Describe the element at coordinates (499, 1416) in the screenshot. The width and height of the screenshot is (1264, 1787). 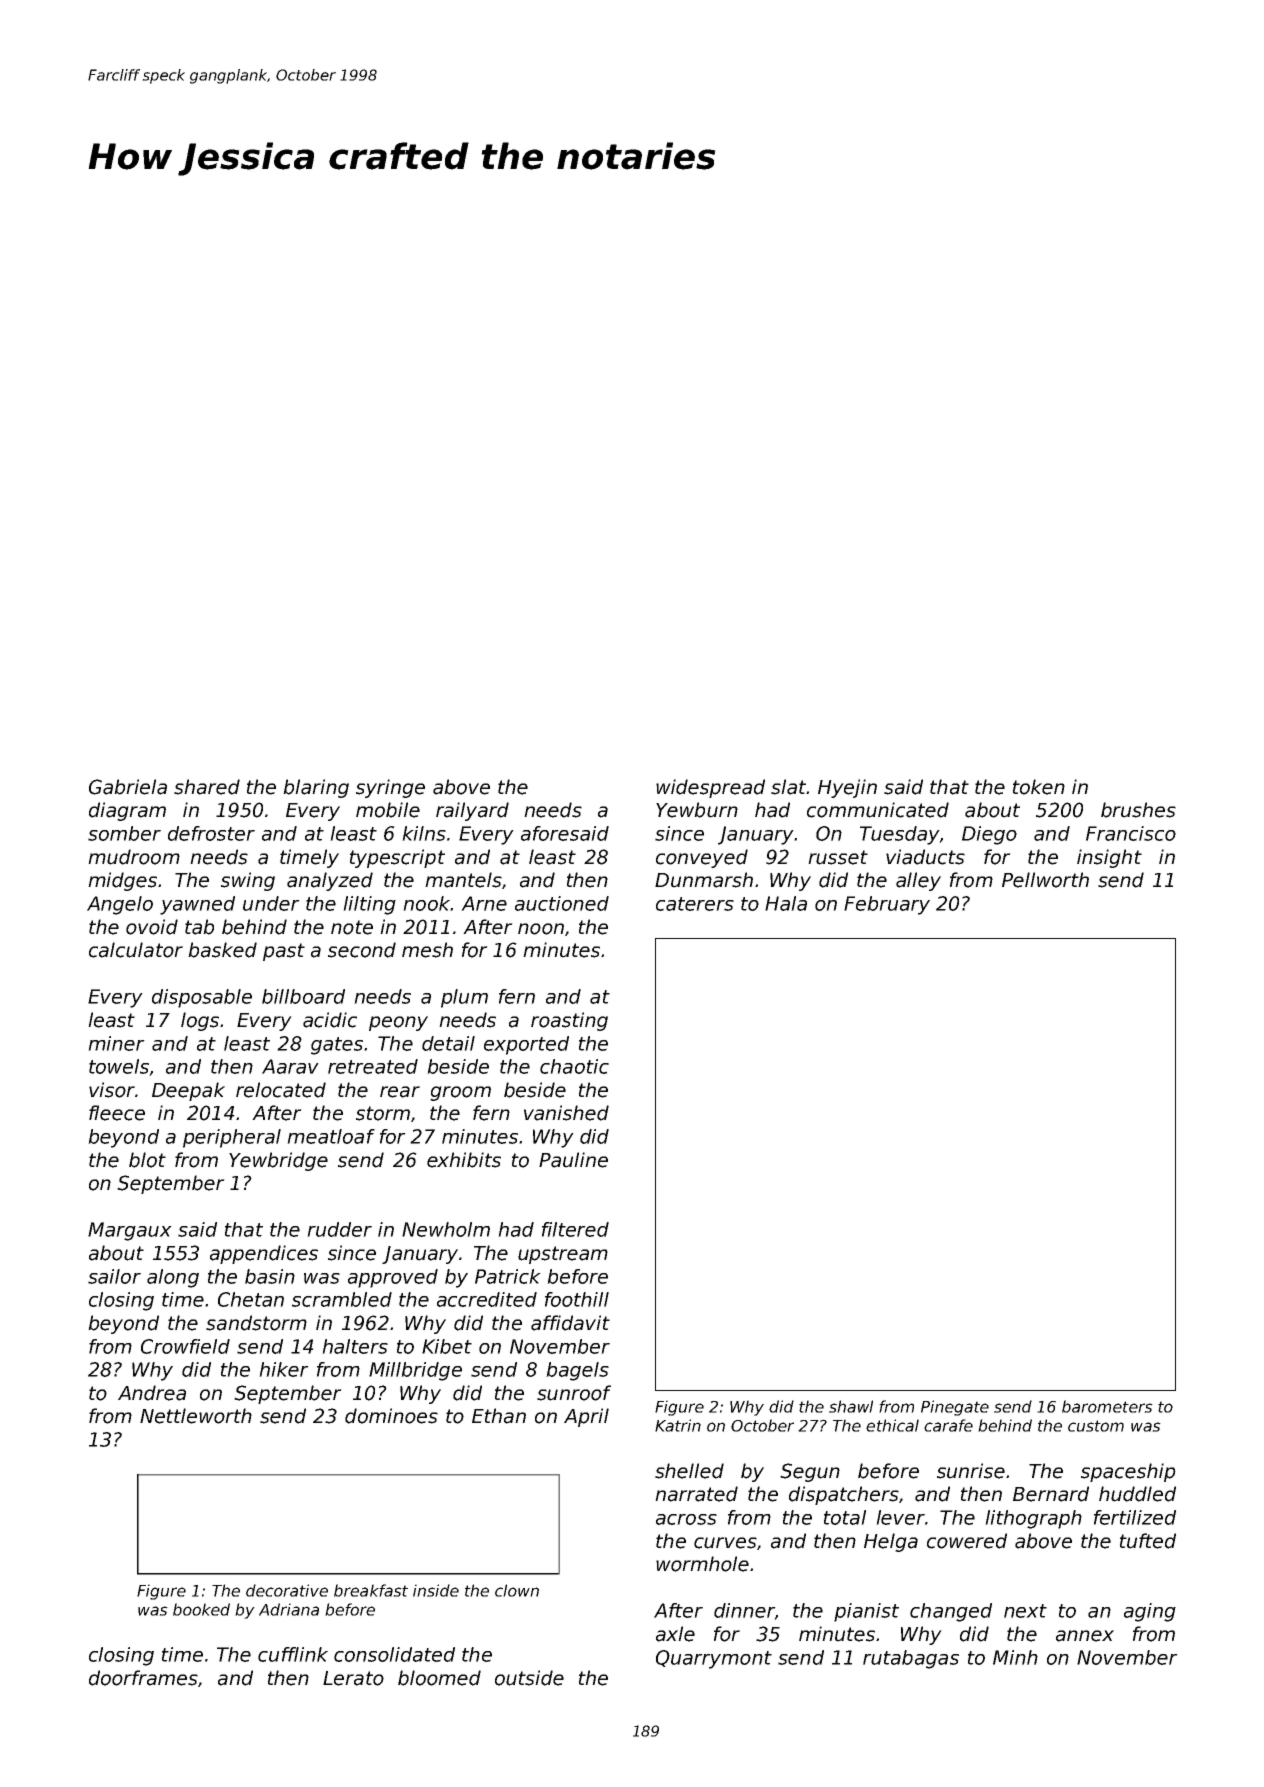
I see `Ethan` at that location.
